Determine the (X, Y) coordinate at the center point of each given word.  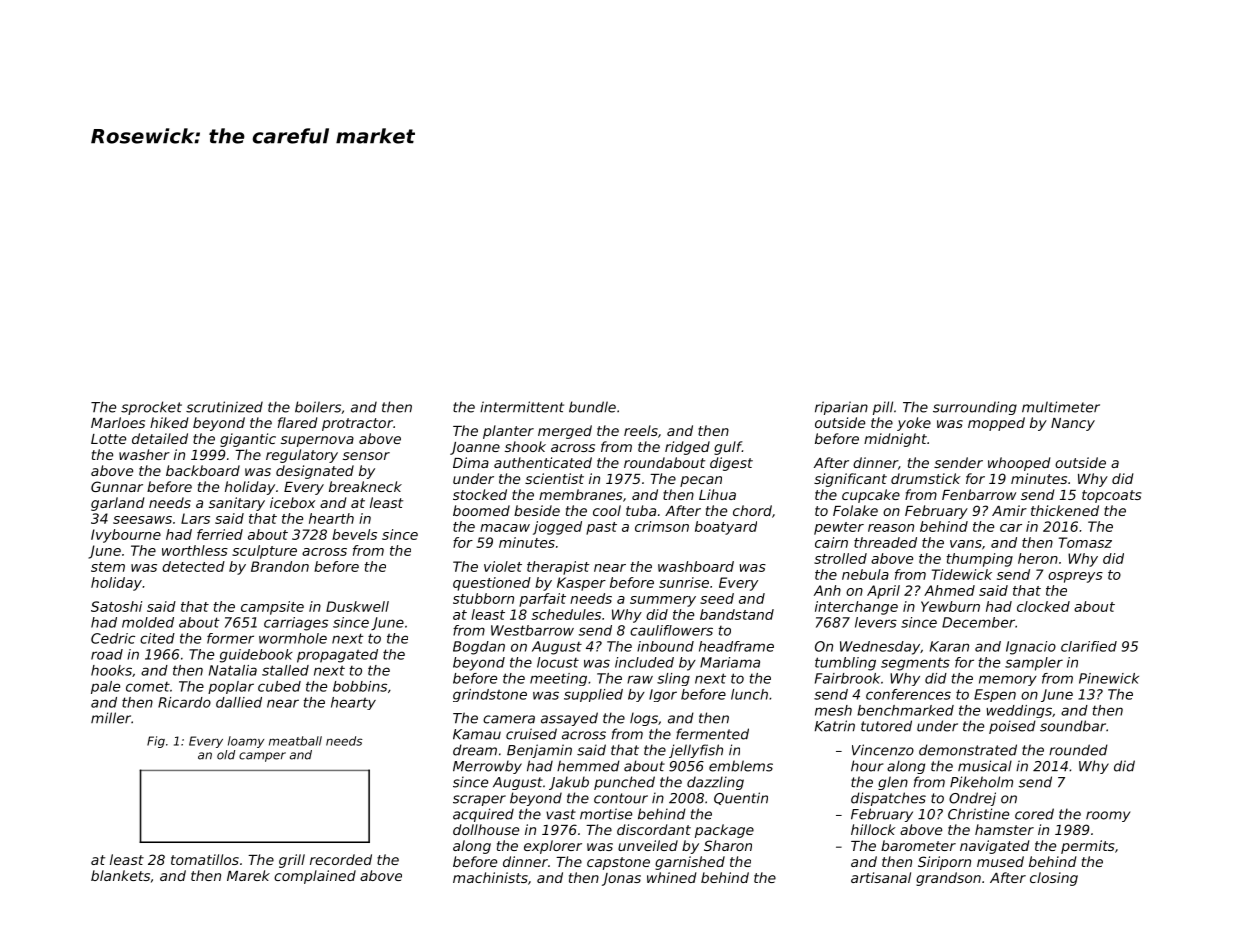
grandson (948, 879)
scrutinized (224, 407)
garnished (690, 863)
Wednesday (880, 648)
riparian (841, 408)
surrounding (975, 408)
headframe (736, 646)
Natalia (233, 670)
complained (315, 877)
